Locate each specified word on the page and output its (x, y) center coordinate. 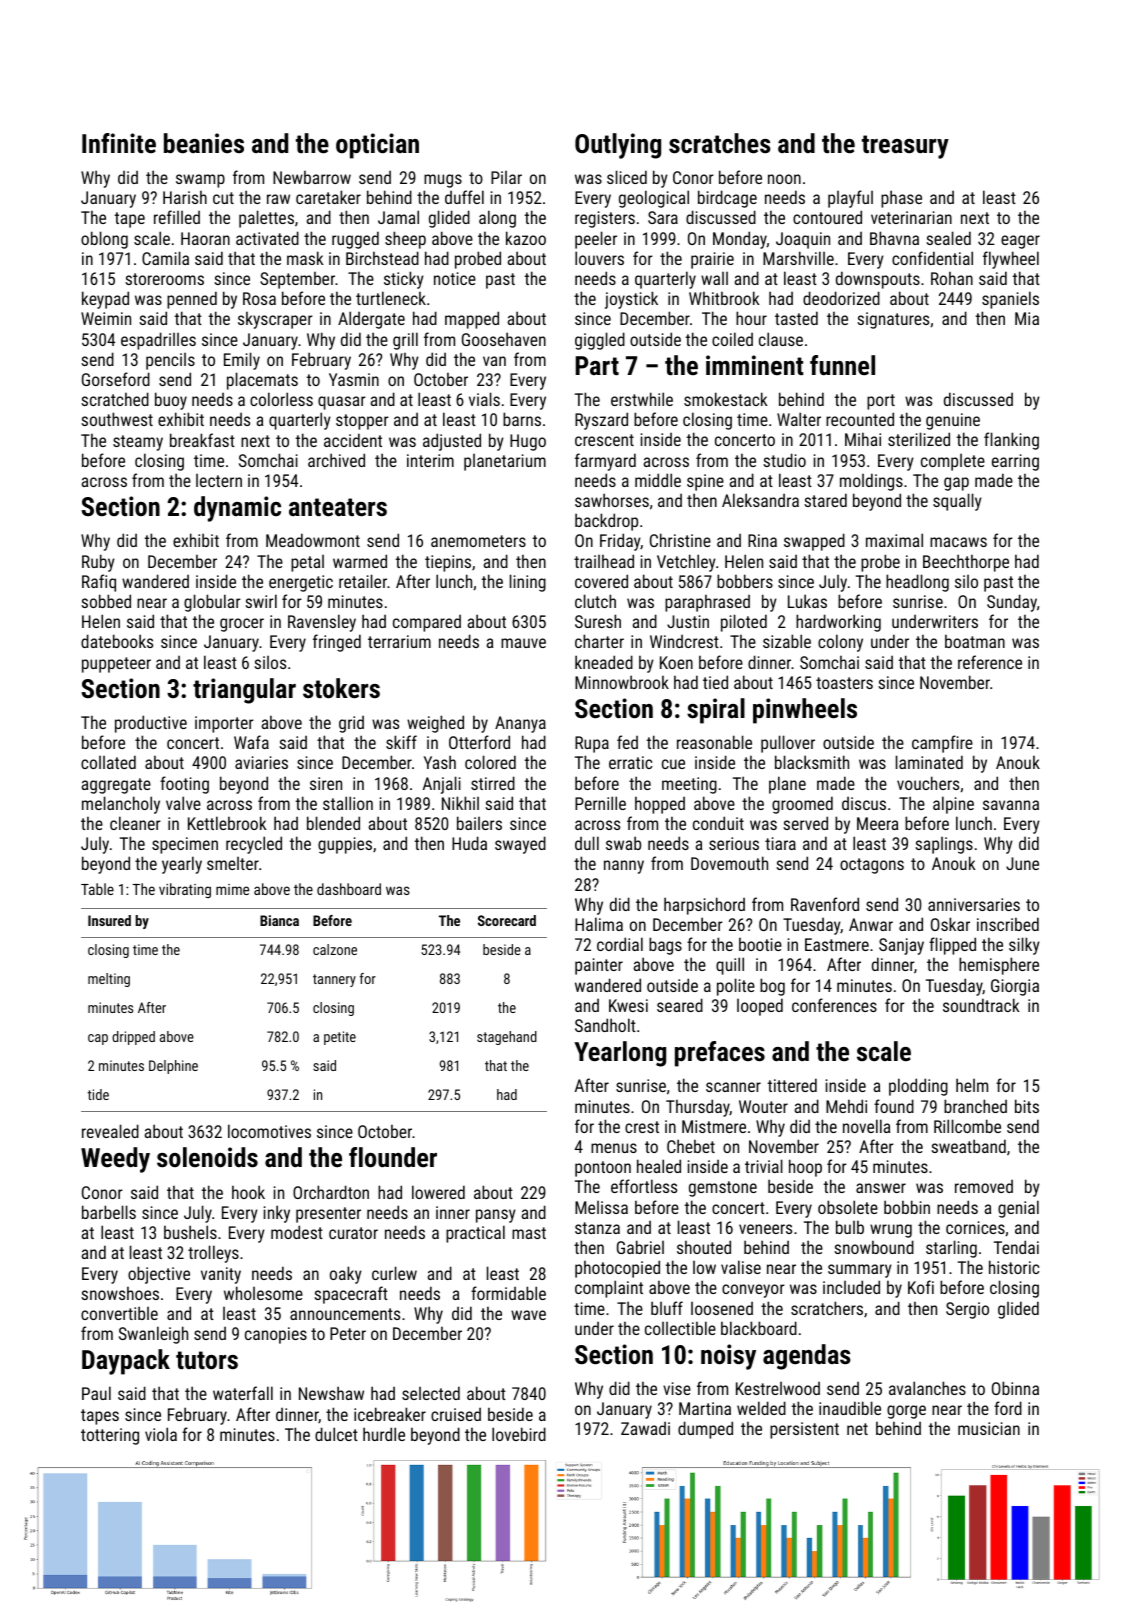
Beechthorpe (966, 563)
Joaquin (803, 240)
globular (212, 603)
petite (340, 1038)
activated (267, 238)
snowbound (874, 1247)
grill (405, 341)
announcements (345, 1314)
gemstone (723, 1189)
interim (430, 460)
